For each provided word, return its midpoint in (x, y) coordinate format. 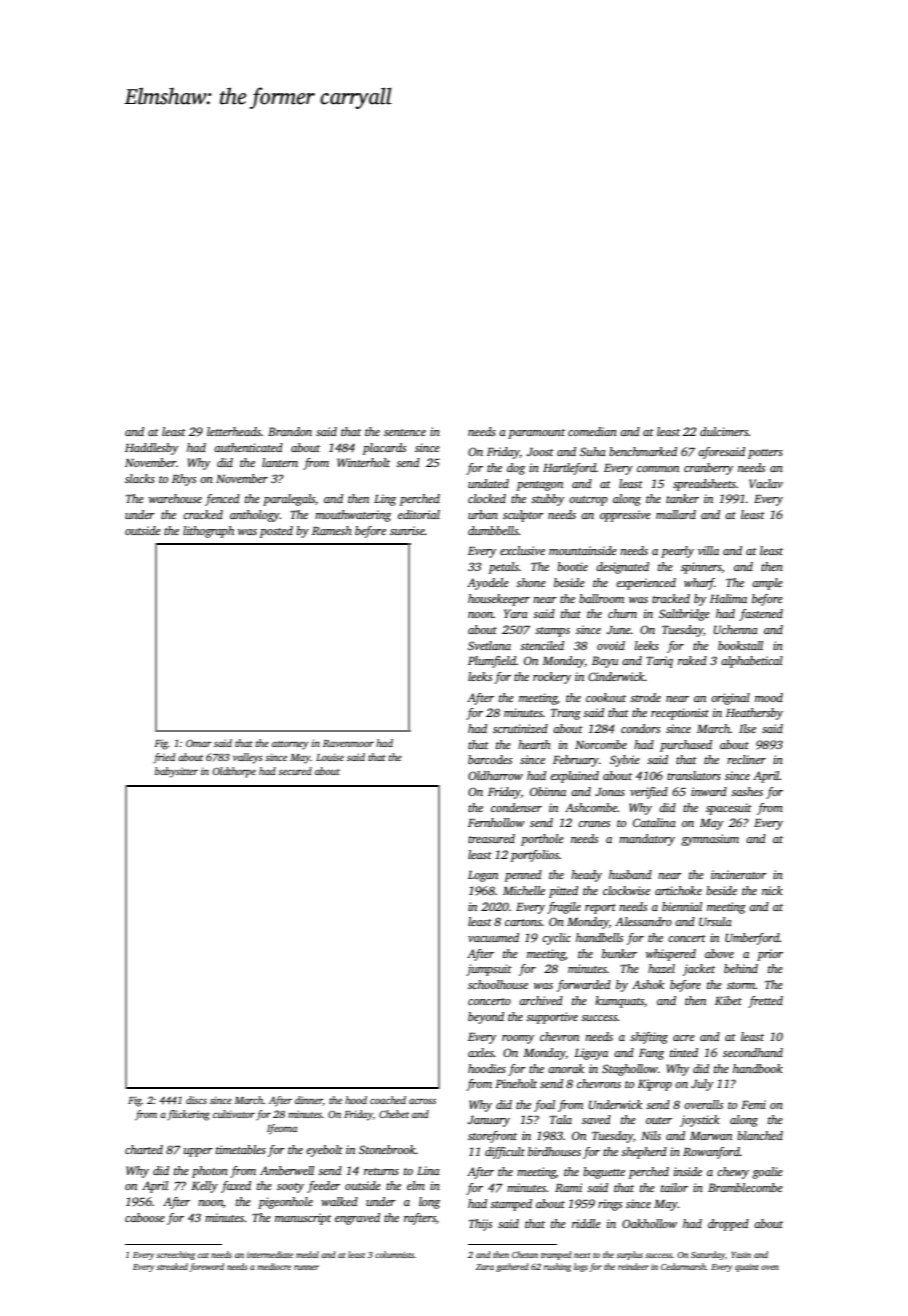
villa (708, 550)
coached (388, 1100)
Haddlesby (151, 449)
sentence (405, 432)
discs (196, 1100)
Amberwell (287, 1170)
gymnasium (710, 840)
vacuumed (493, 937)
